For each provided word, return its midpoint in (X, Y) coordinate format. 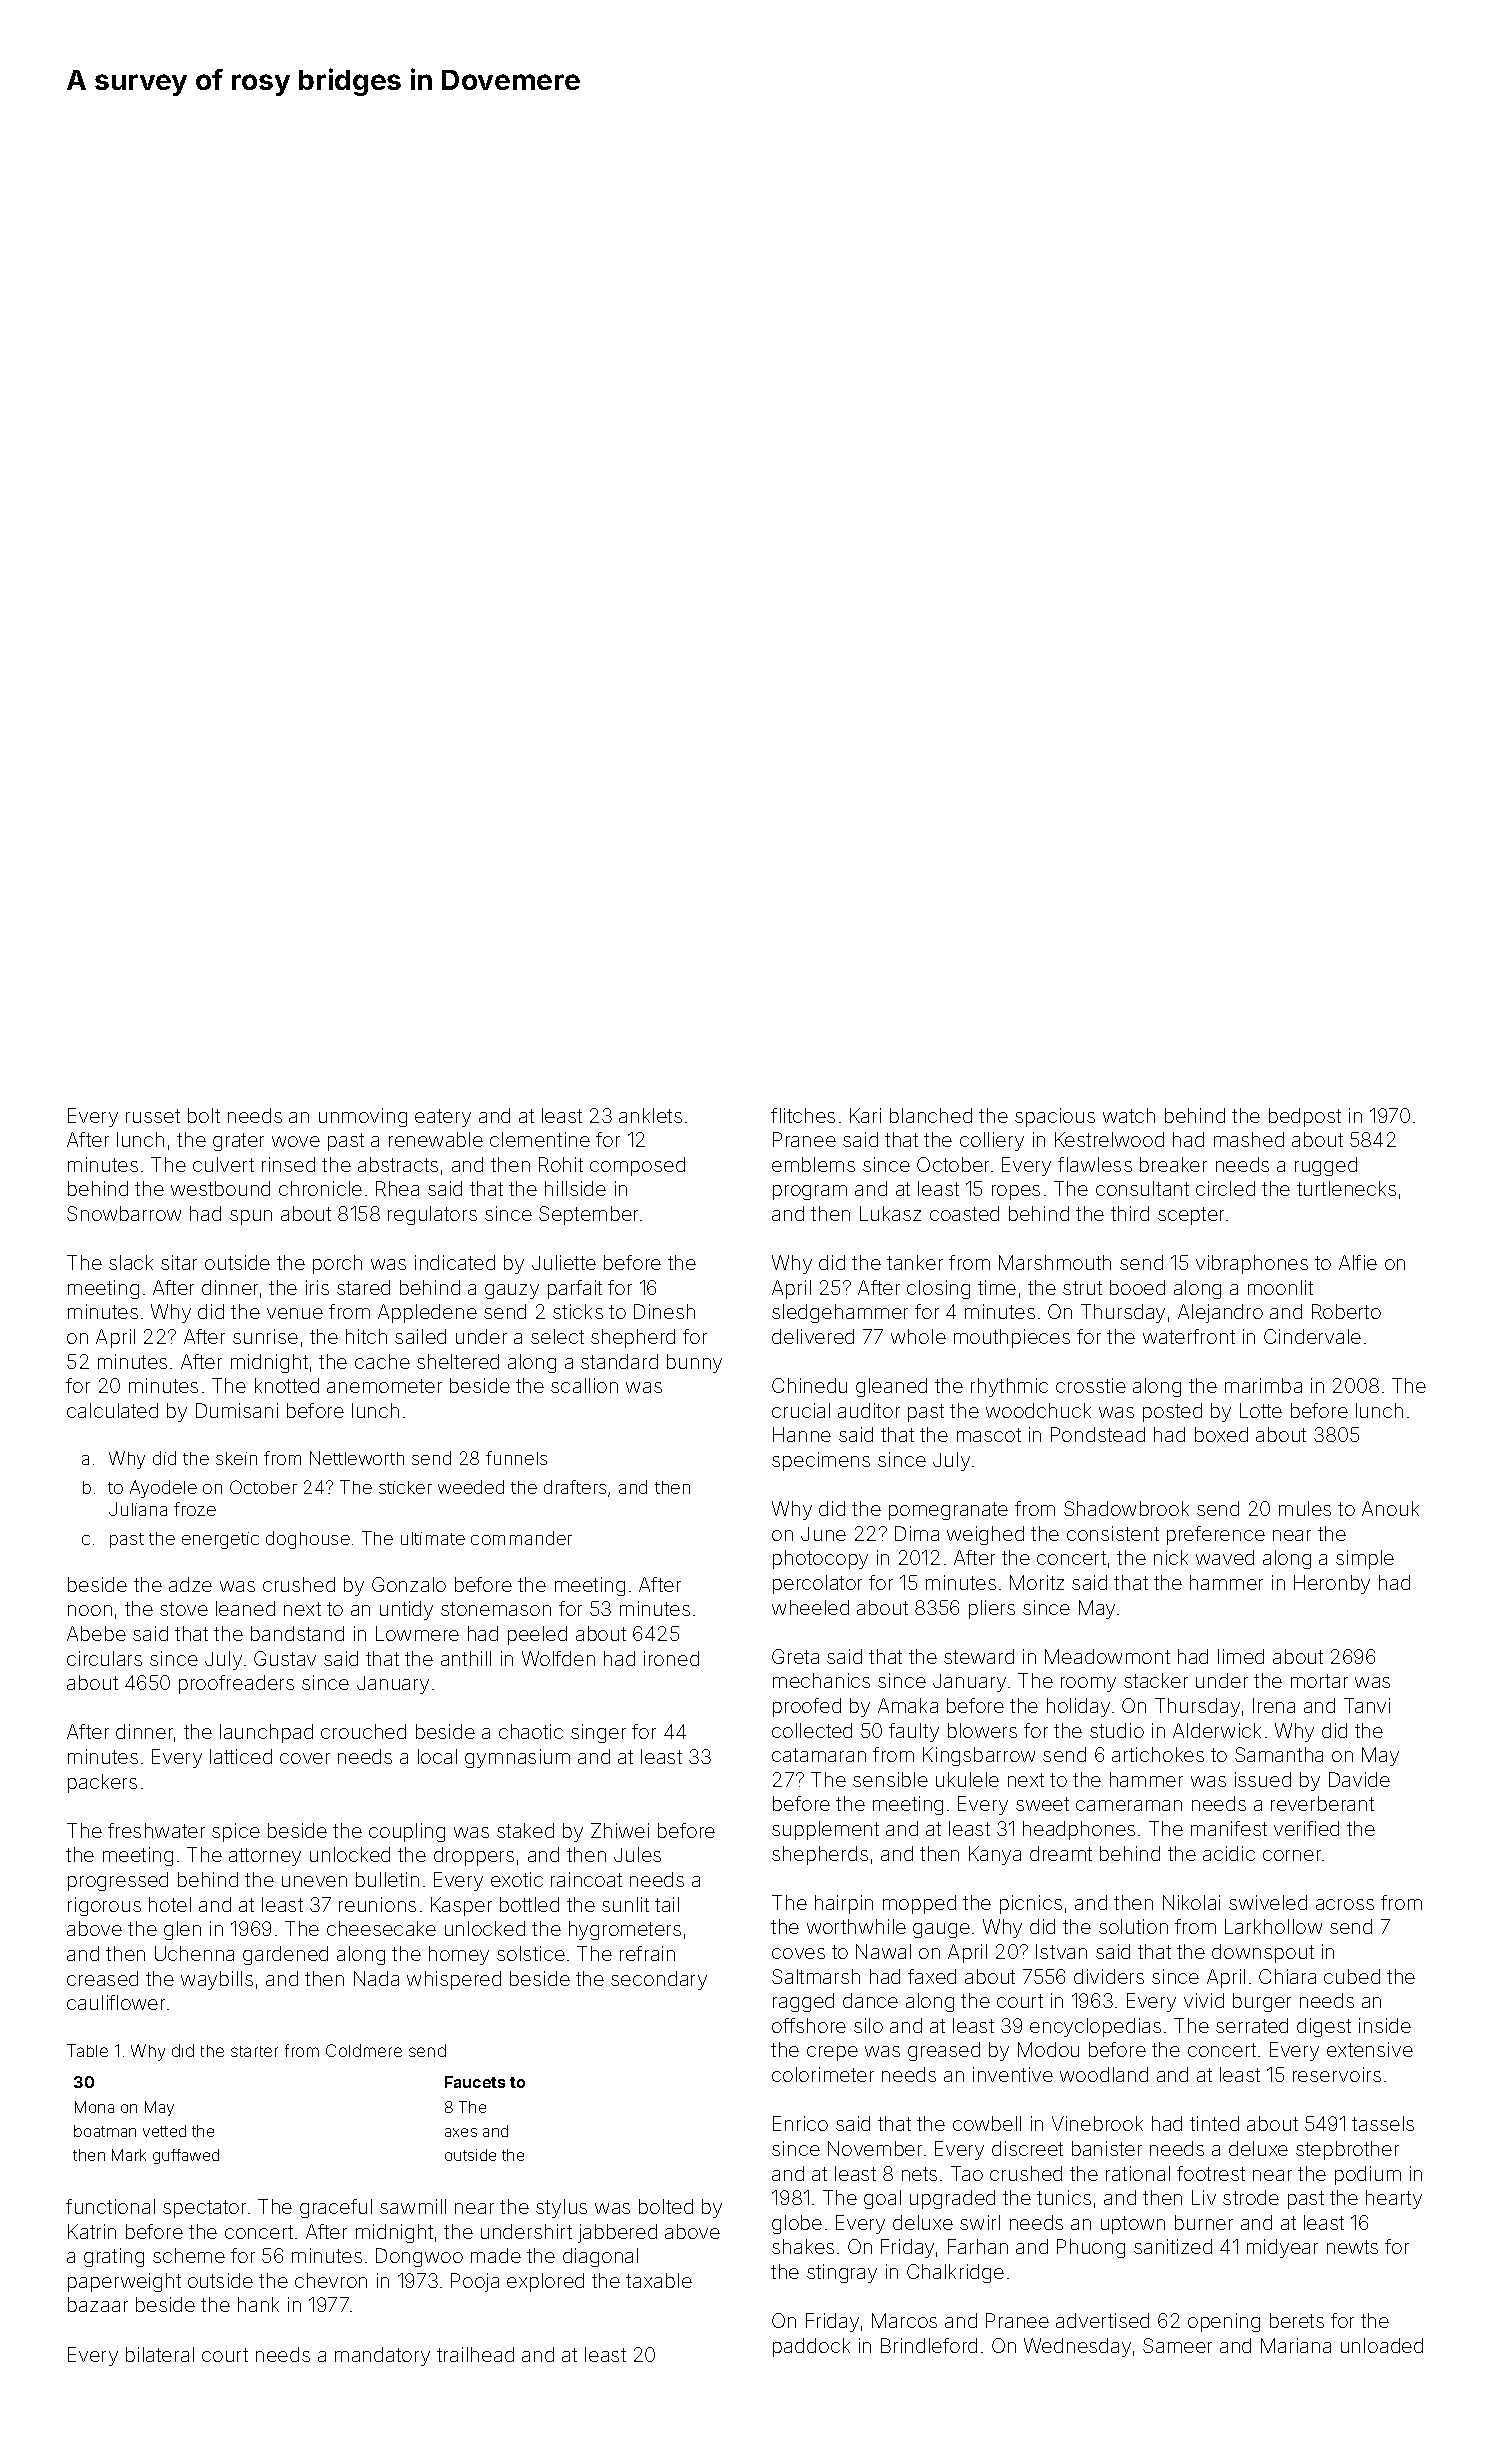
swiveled (1268, 1902)
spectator (204, 2209)
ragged (803, 2002)
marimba (1263, 1385)
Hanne (802, 1434)
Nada (376, 1978)
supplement (825, 1830)
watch (1129, 1115)
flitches (803, 1115)
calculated (112, 1410)
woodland (1104, 2074)
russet (153, 1116)
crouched (363, 1731)
